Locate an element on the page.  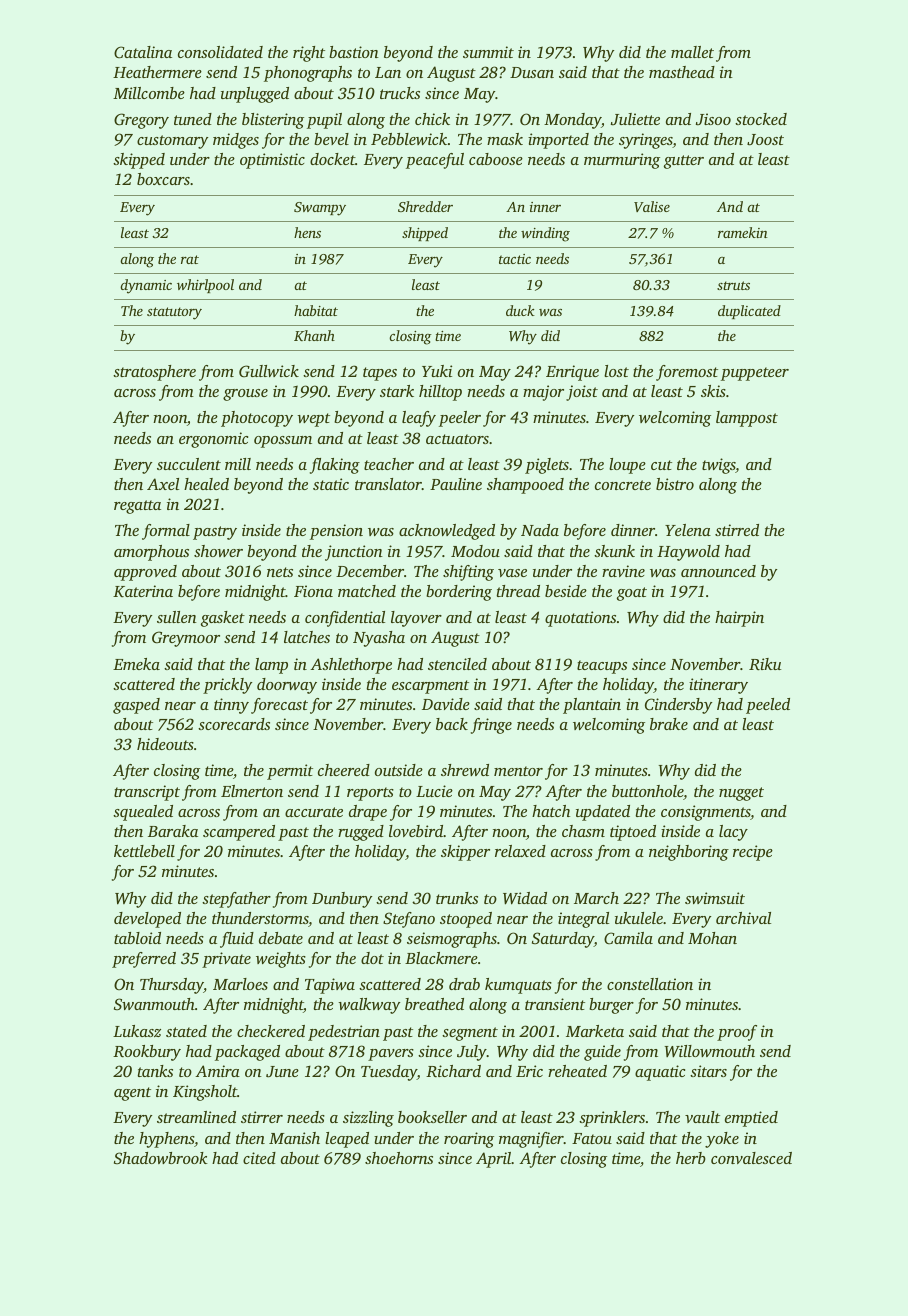
Davide is located at coordinates (446, 704).
